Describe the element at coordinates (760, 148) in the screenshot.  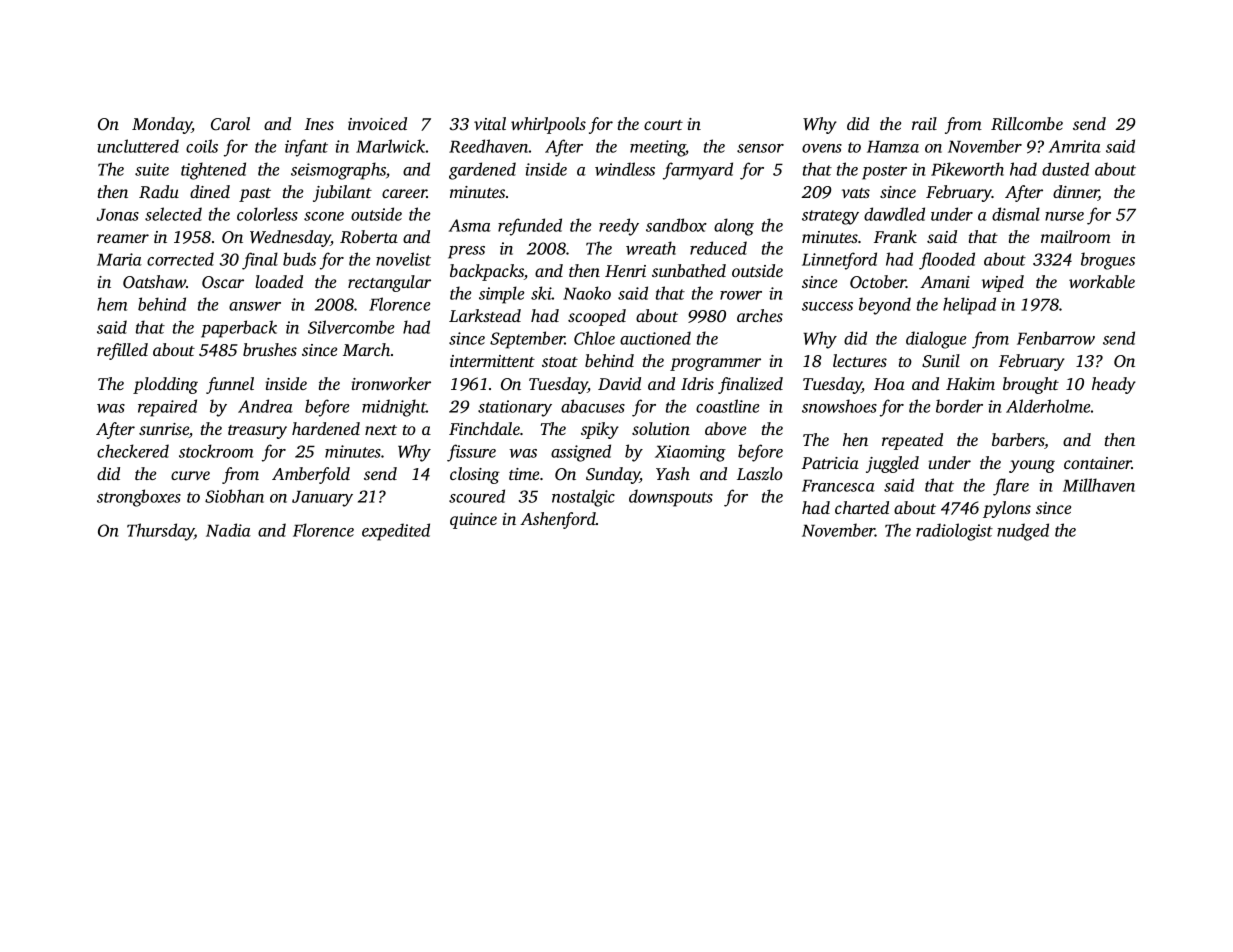
I see `sensor` at that location.
